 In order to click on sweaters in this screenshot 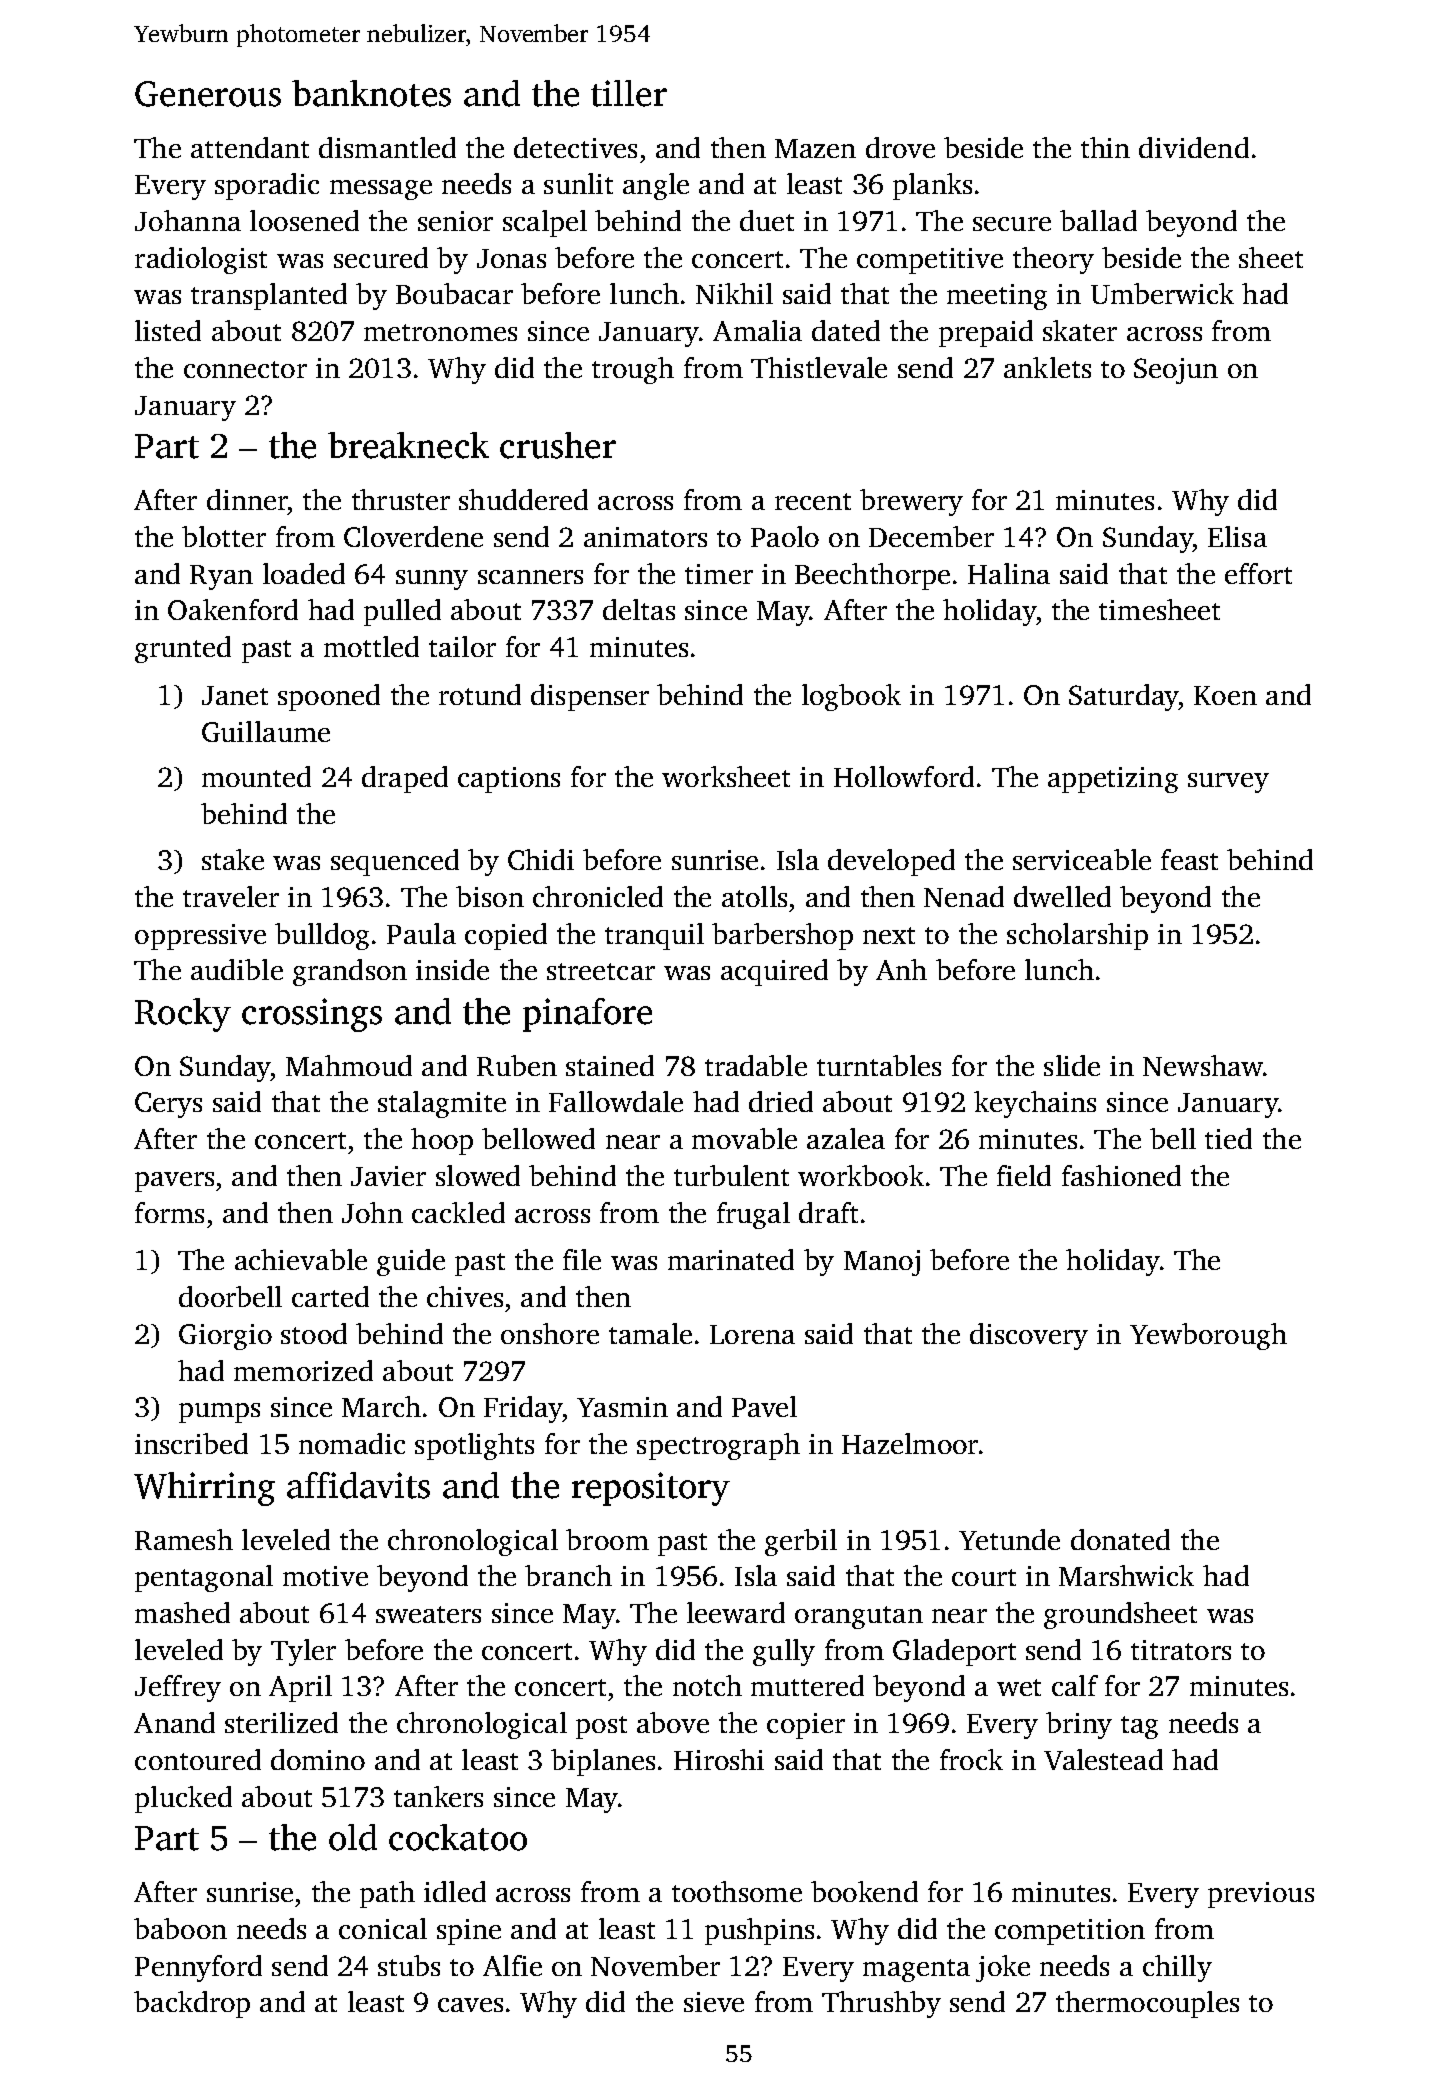, I will do `click(428, 1614)`.
